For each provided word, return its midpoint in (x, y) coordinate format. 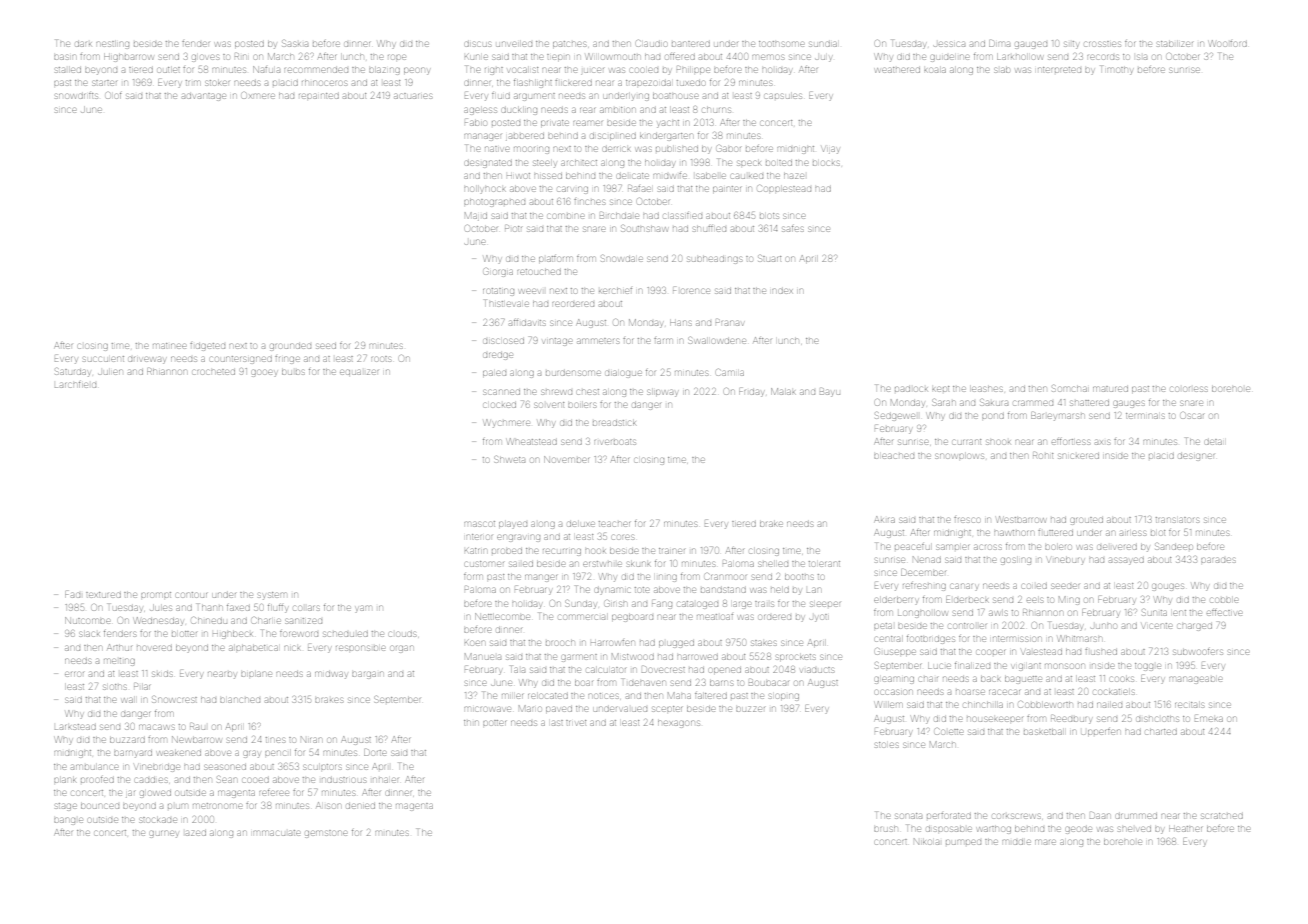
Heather (1185, 829)
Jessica (949, 44)
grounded (290, 347)
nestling (112, 45)
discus (478, 44)
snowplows (959, 456)
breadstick (614, 423)
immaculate (276, 833)
